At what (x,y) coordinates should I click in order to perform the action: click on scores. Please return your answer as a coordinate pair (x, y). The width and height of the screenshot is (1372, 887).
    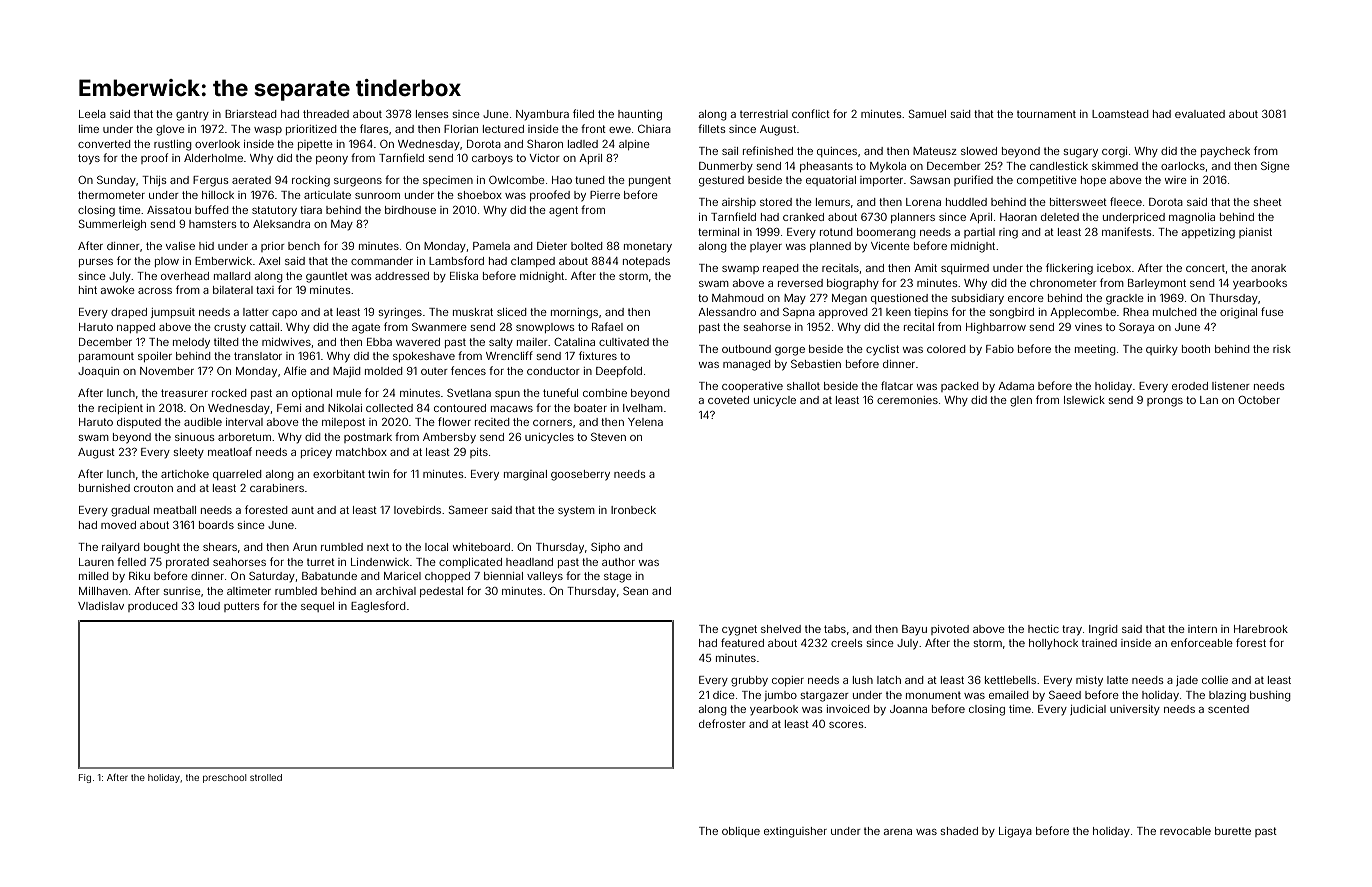
    Looking at the image, I should click on (846, 725).
